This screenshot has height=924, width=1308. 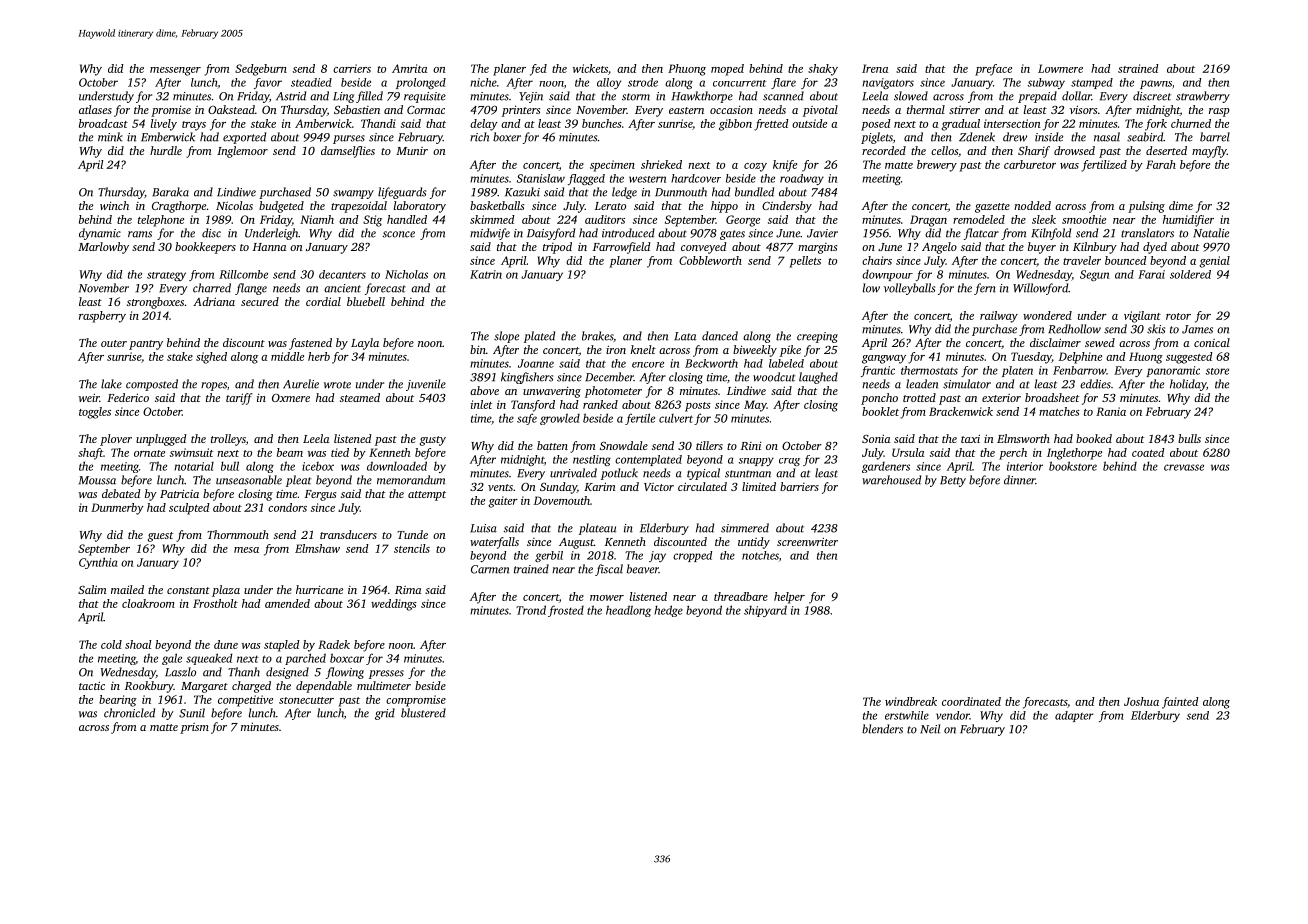 What do you see at coordinates (573, 473) in the screenshot?
I see `unrivaled` at bounding box center [573, 473].
